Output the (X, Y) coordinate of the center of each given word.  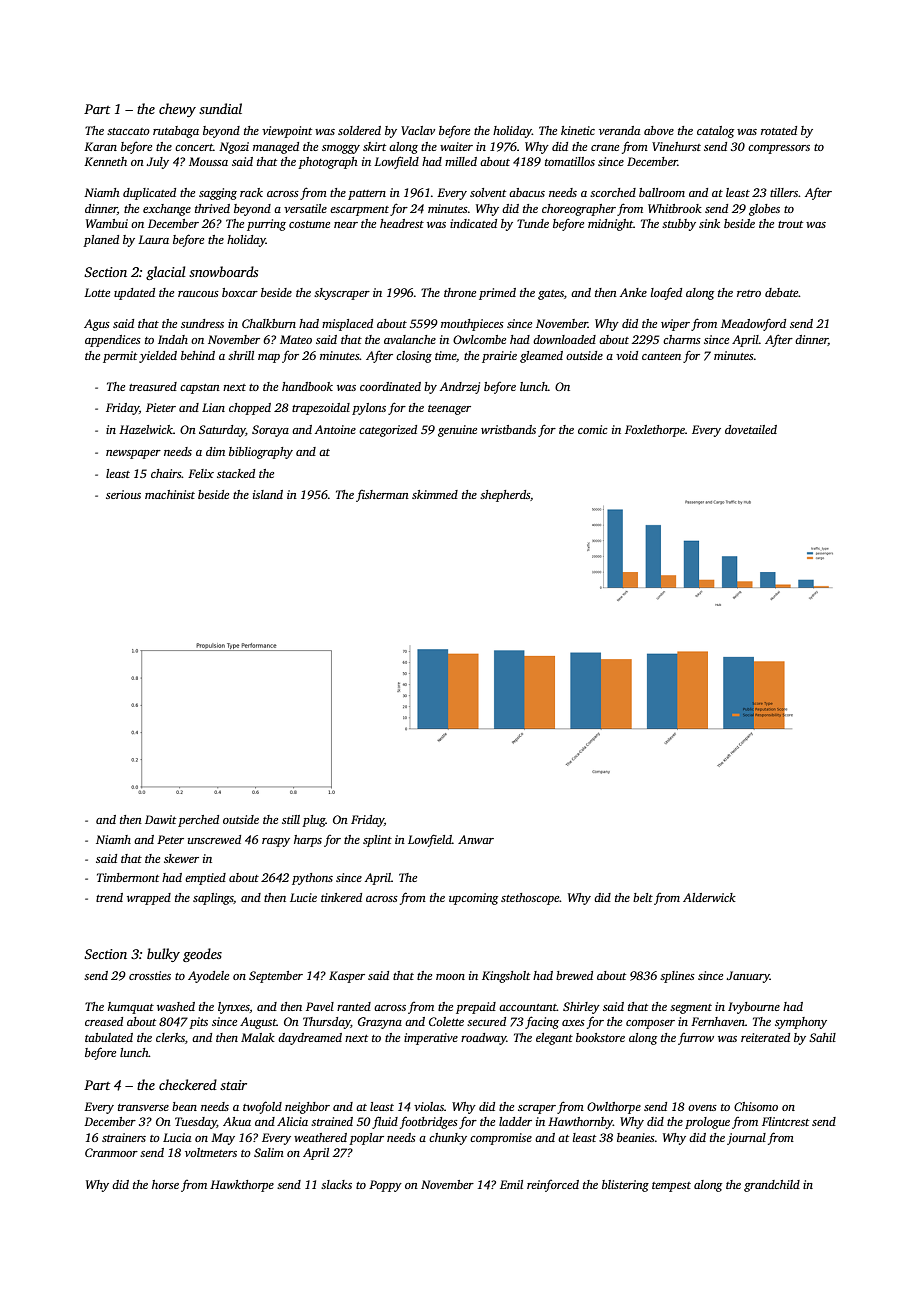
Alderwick (709, 897)
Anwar (476, 839)
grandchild (772, 1186)
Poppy (385, 1186)
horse (165, 1184)
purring (266, 225)
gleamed (541, 357)
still (291, 819)
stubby (679, 225)
